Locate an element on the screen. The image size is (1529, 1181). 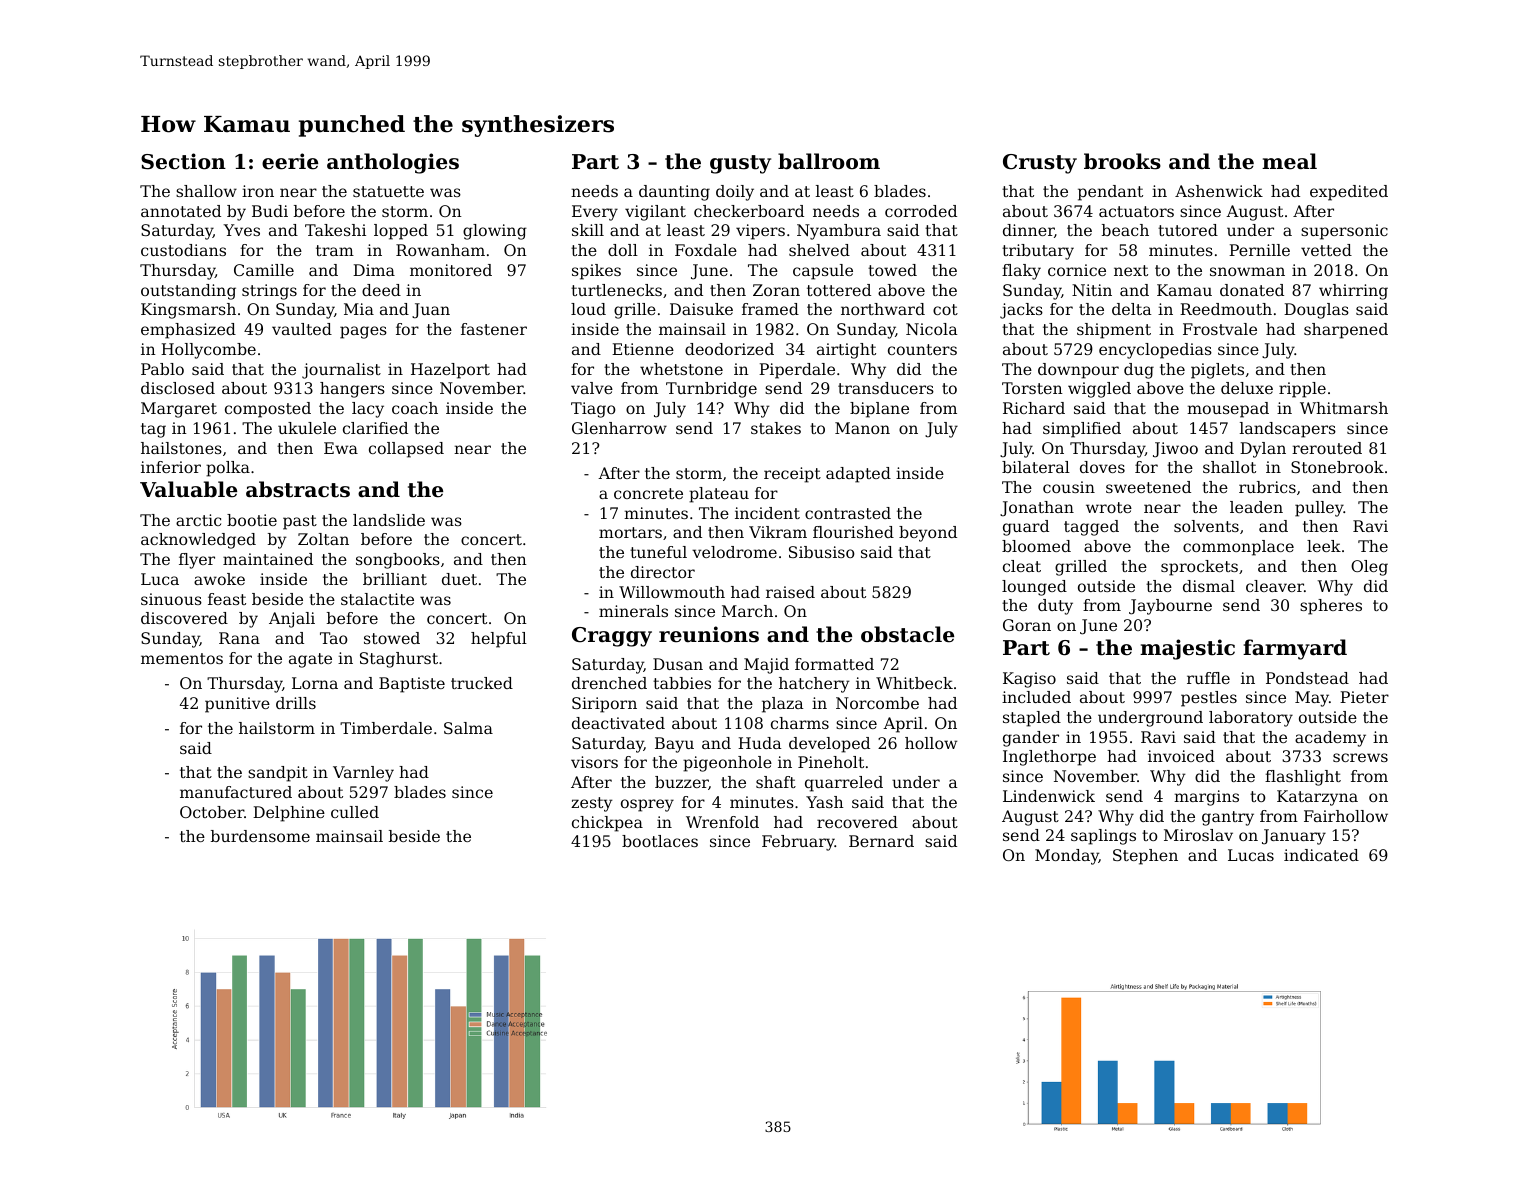
gusty is located at coordinates (740, 164).
